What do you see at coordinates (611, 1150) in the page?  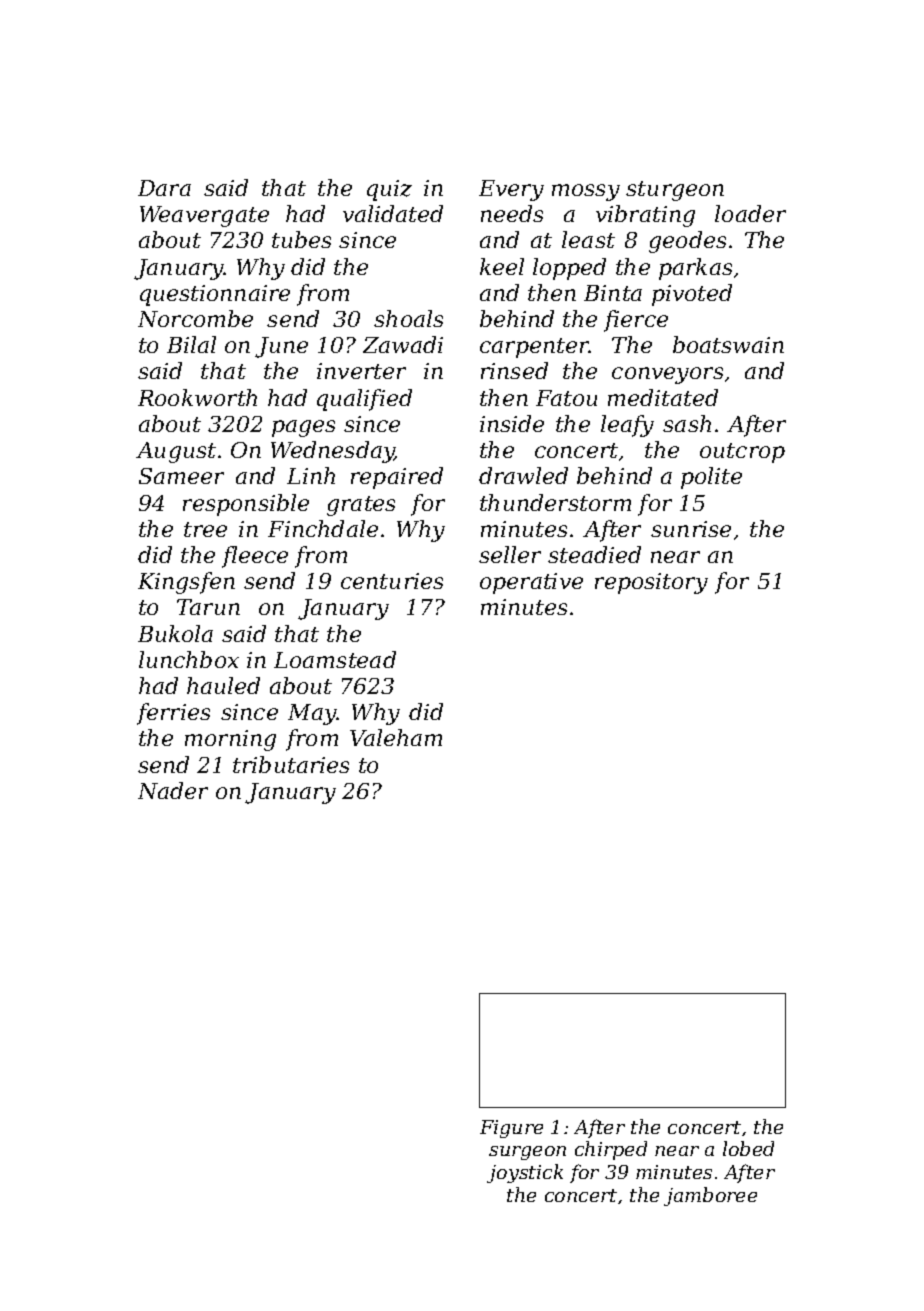 I see `chirped` at bounding box center [611, 1150].
